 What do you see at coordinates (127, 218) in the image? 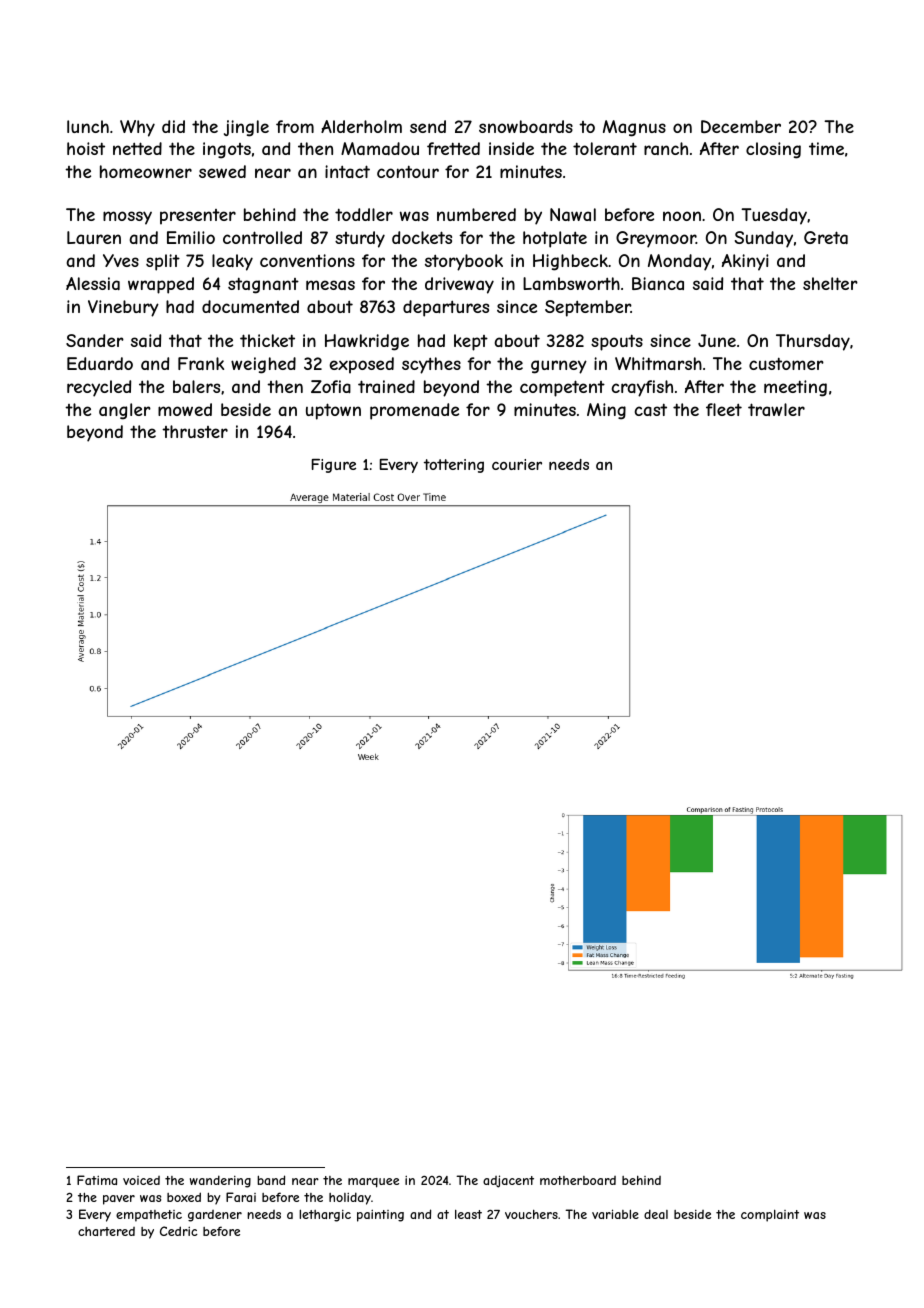
I see `mossy` at bounding box center [127, 218].
